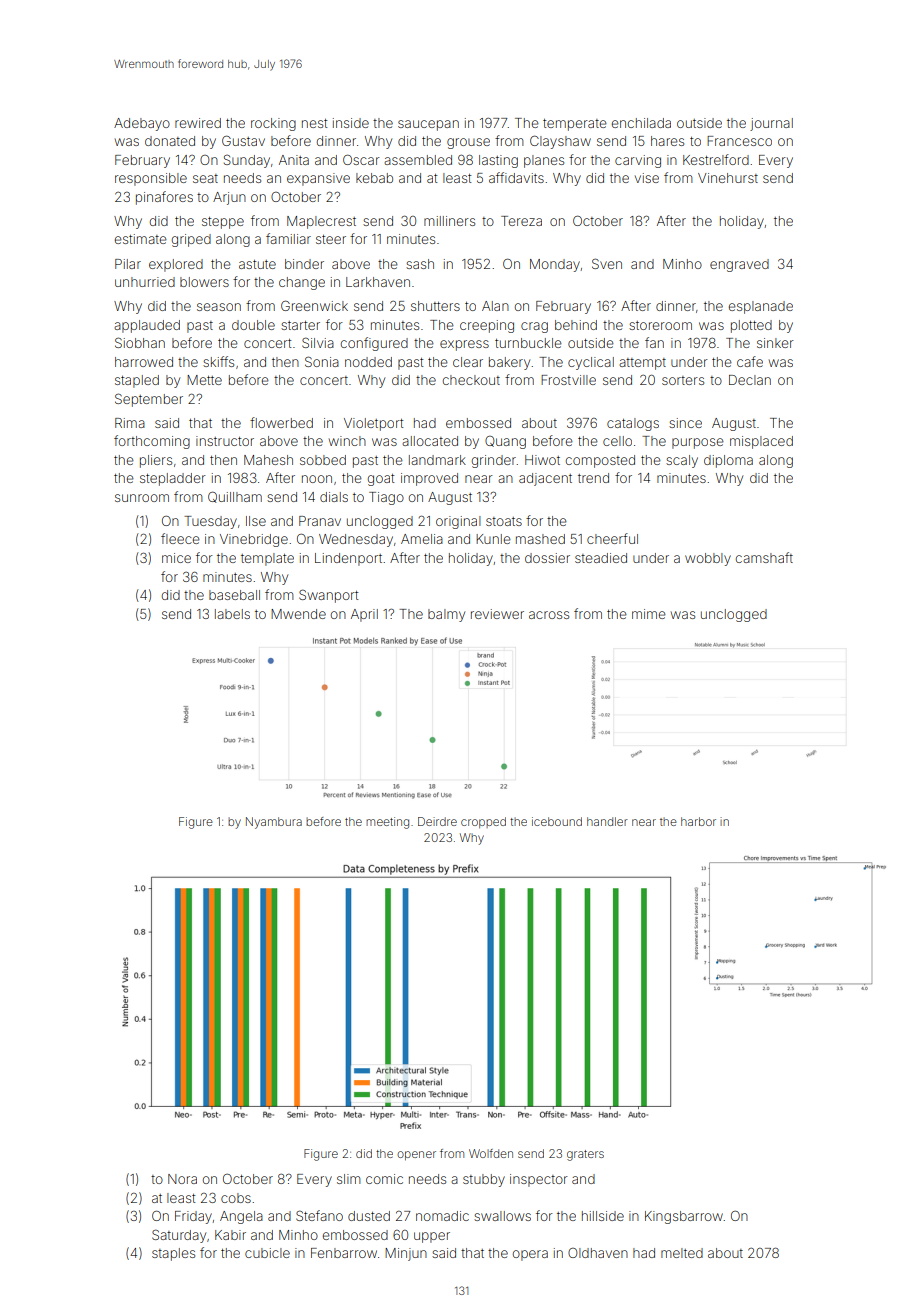 The height and width of the page is (1316, 908). What do you see at coordinates (142, 124) in the page?
I see `Adebayo` at bounding box center [142, 124].
